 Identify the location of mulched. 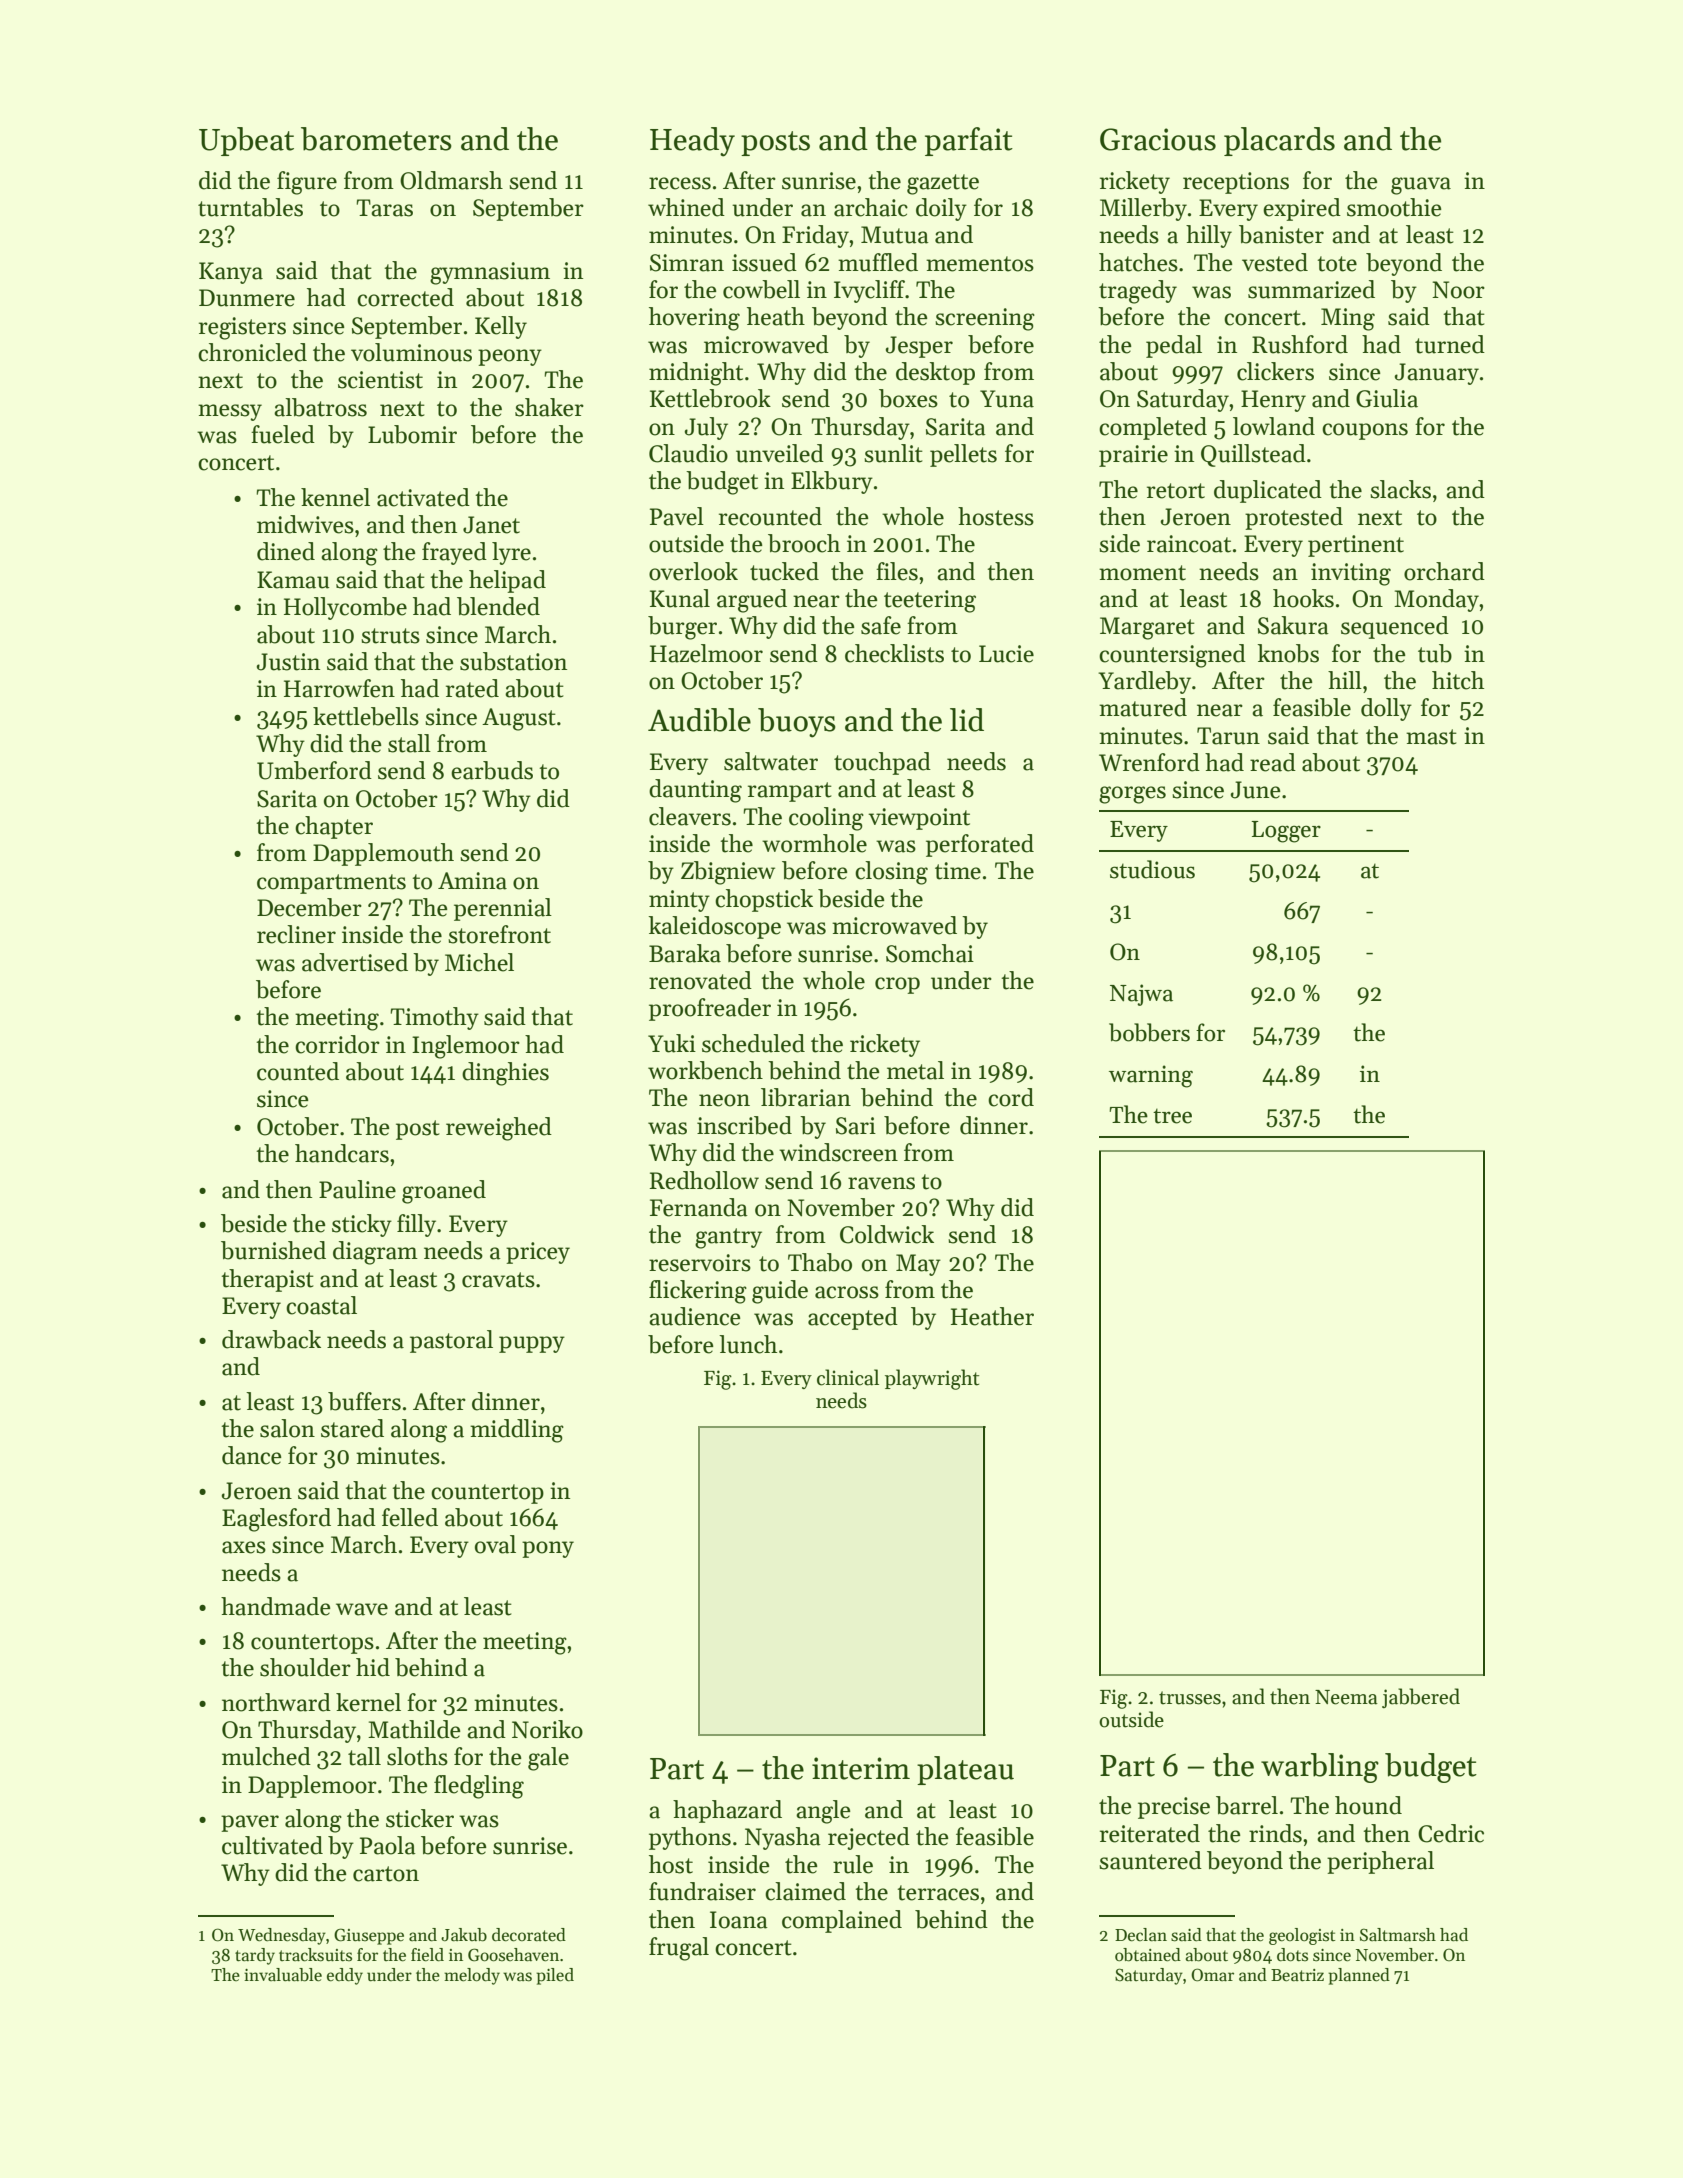
(266, 1756).
